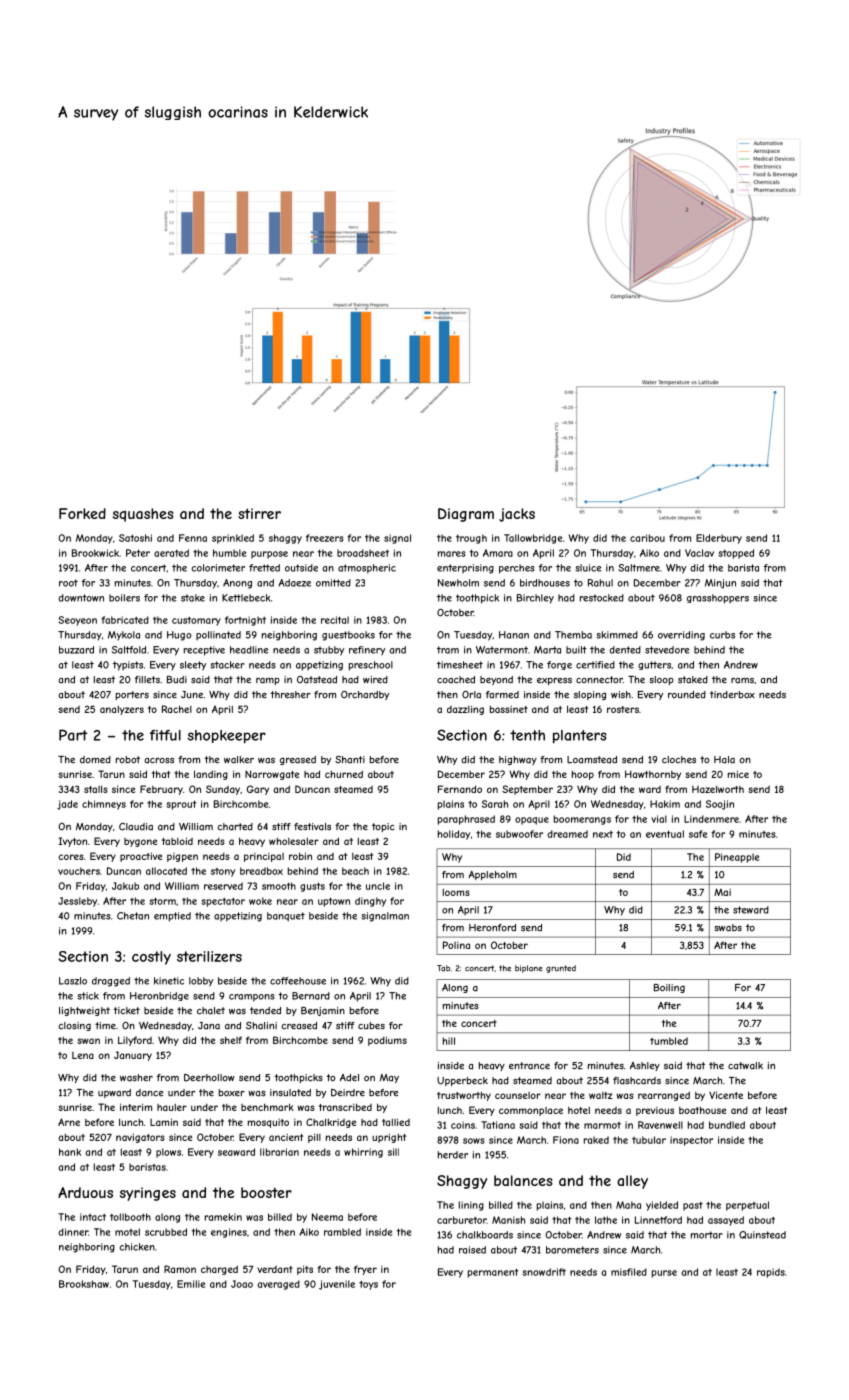 This document has height=1400, width=849. What do you see at coordinates (448, 650) in the document?
I see `tram` at bounding box center [448, 650].
